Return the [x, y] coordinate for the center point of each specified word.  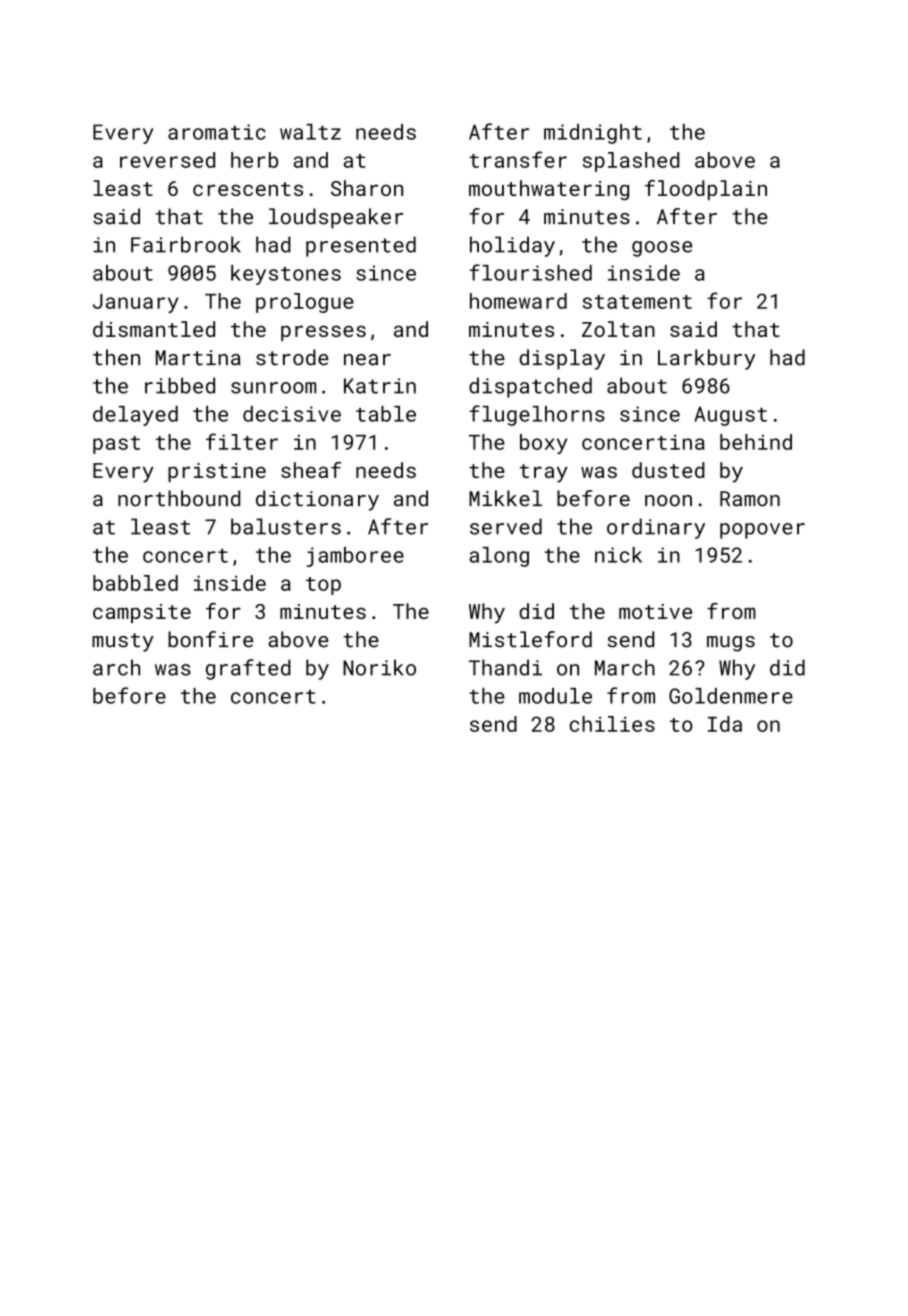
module [555, 696]
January [136, 303]
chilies [612, 724]
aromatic [217, 132]
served [506, 526]
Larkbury [707, 359]
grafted [248, 669]
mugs [731, 644]
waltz [310, 132]
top [323, 586]
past [116, 445]
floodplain [706, 190]
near [367, 360]
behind [756, 442]
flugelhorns [537, 415]
